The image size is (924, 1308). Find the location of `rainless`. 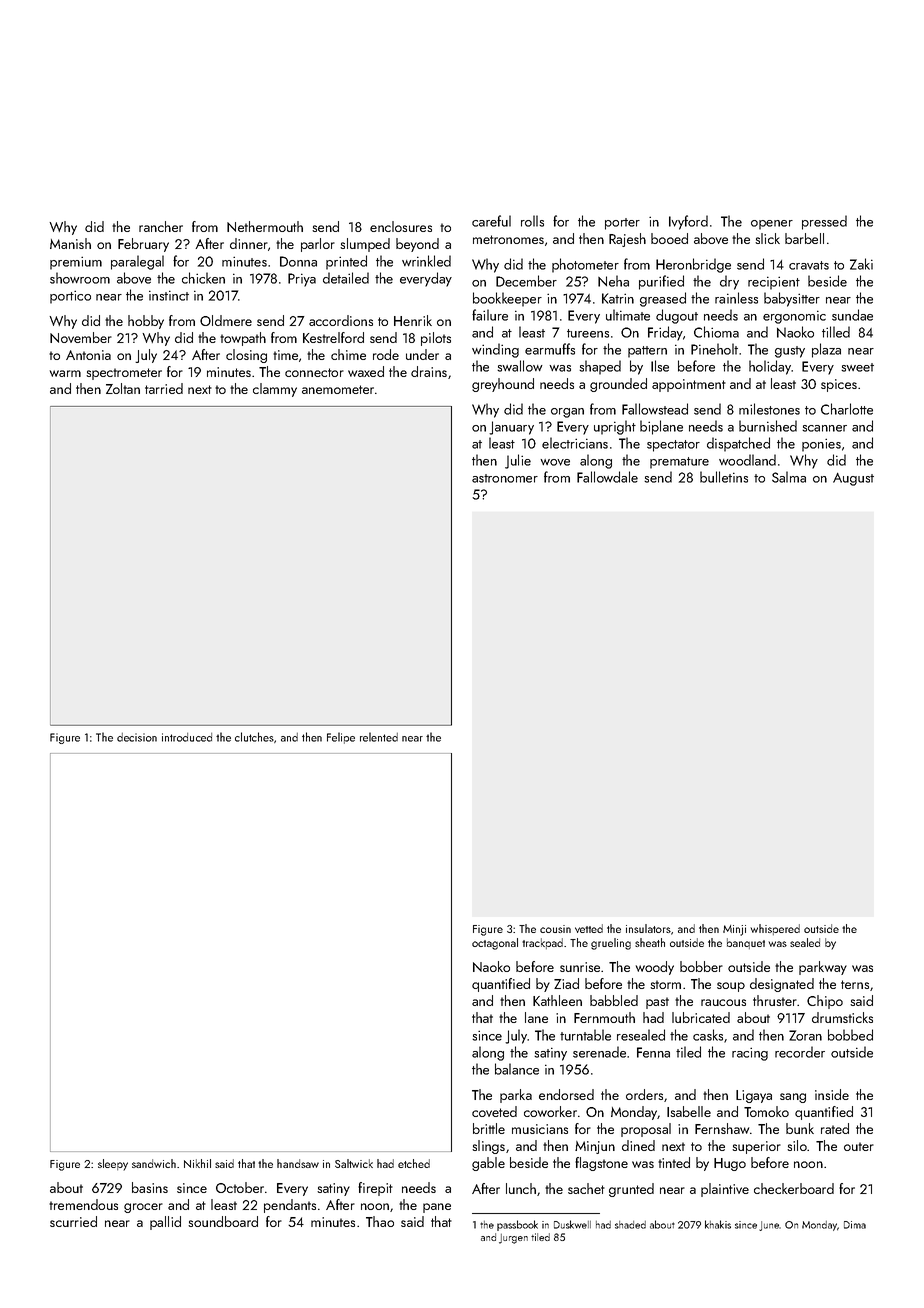

rainless is located at coordinates (736, 298).
